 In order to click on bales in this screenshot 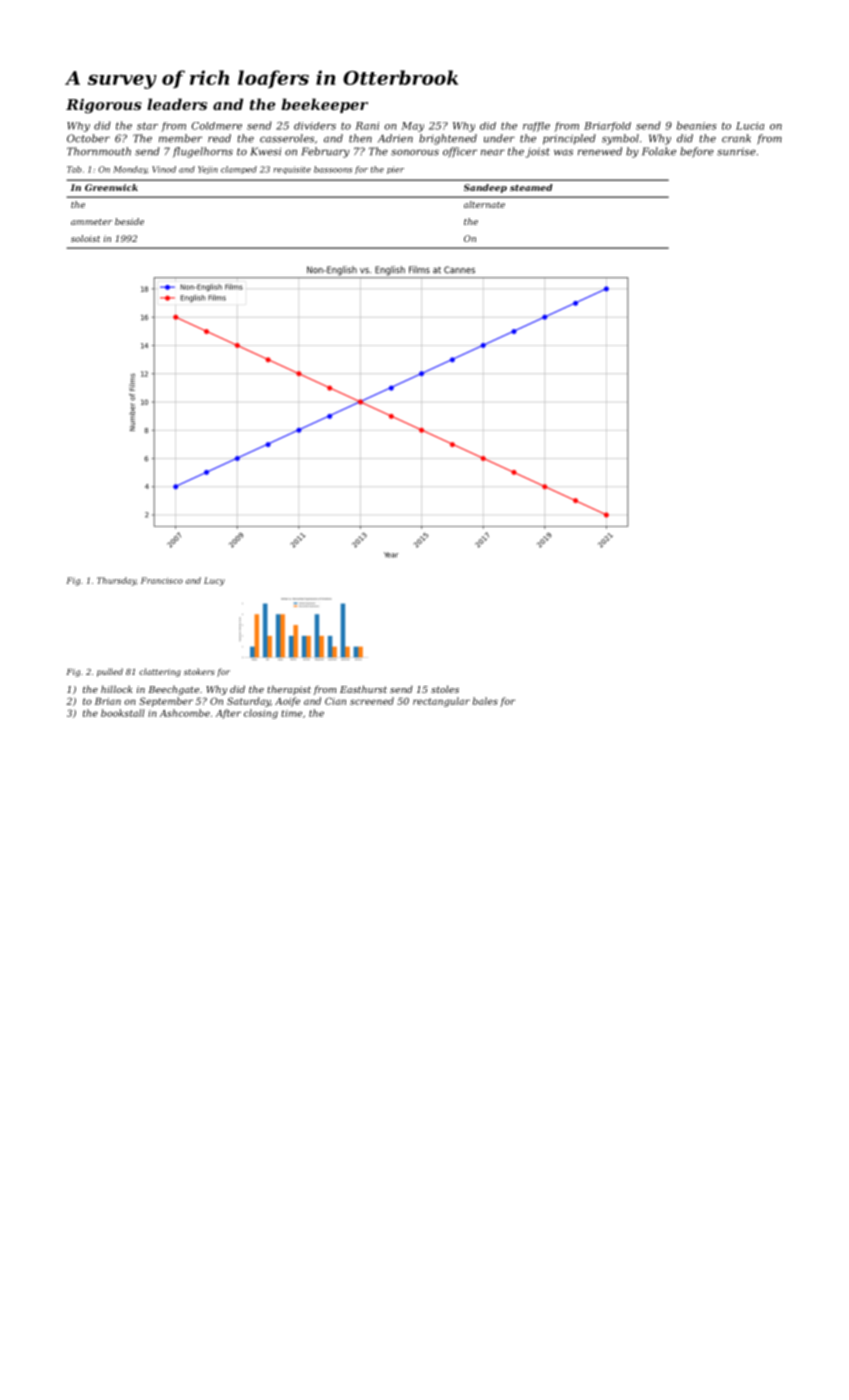, I will do `click(485, 701)`.
